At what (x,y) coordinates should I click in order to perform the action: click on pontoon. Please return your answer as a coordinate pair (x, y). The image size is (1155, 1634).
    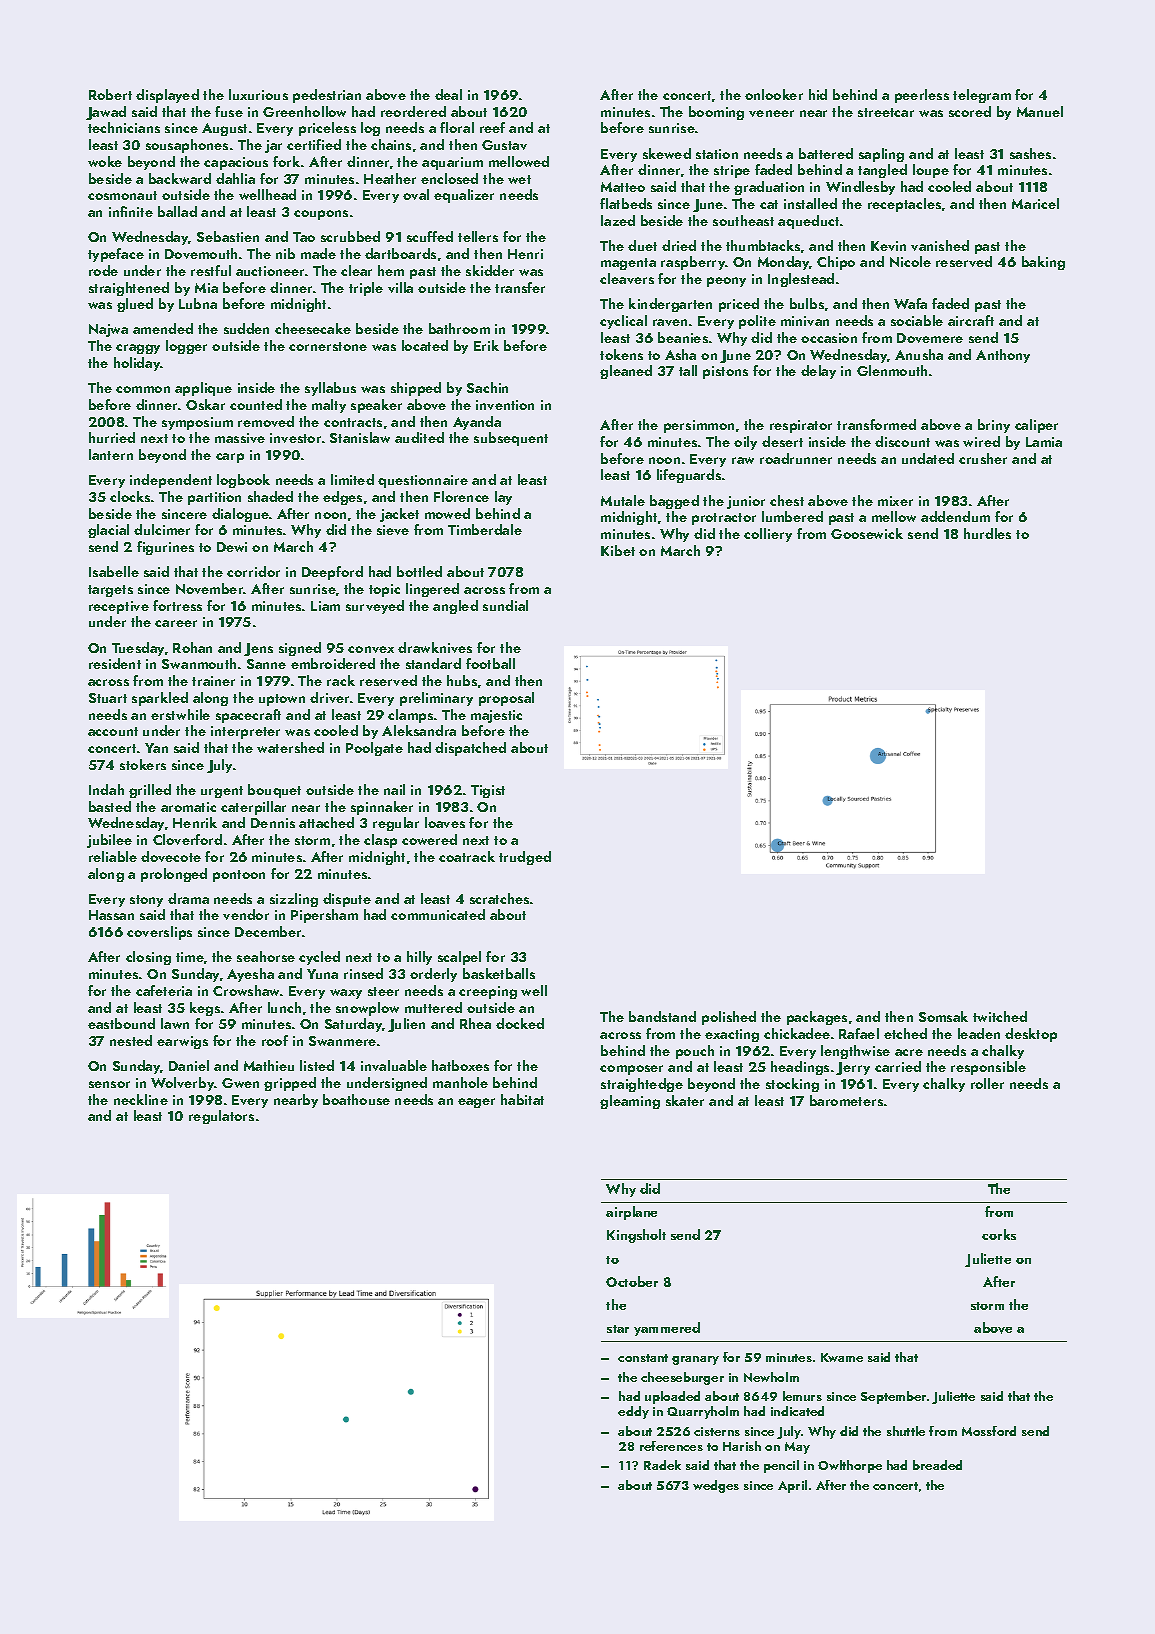
    Looking at the image, I should click on (239, 876).
